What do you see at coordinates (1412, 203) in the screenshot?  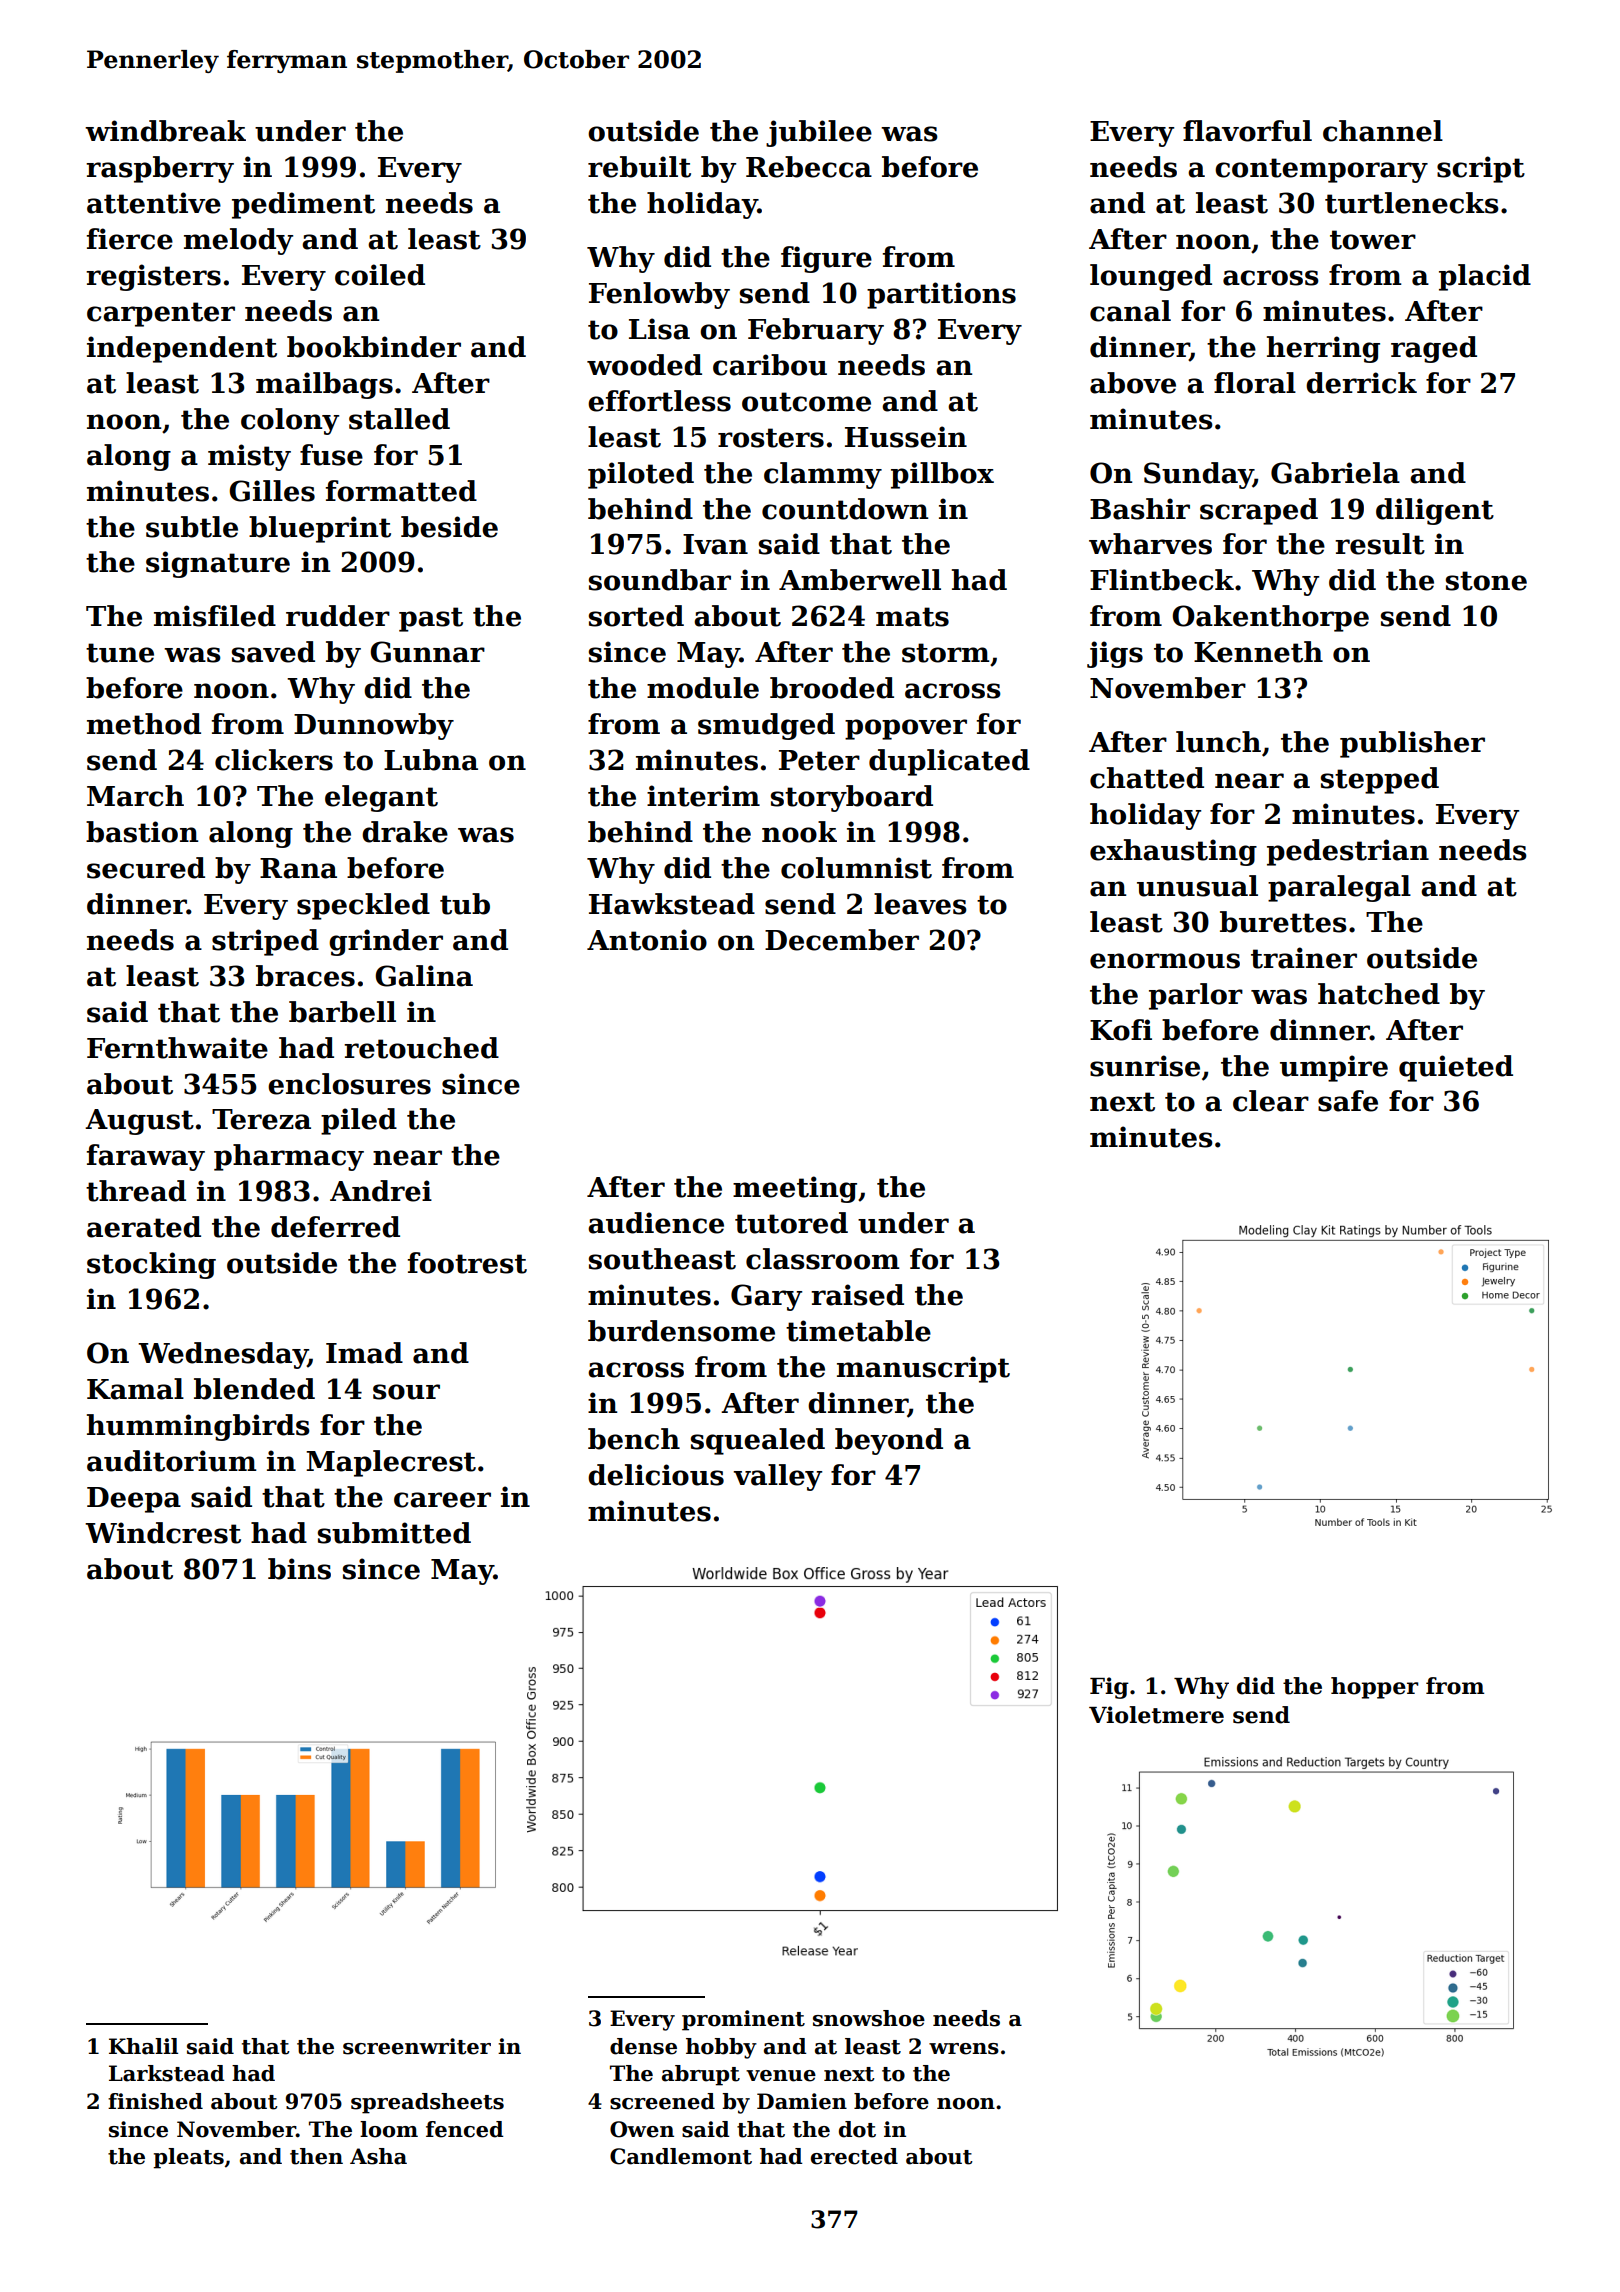 I see `turtlenecks` at bounding box center [1412, 203].
